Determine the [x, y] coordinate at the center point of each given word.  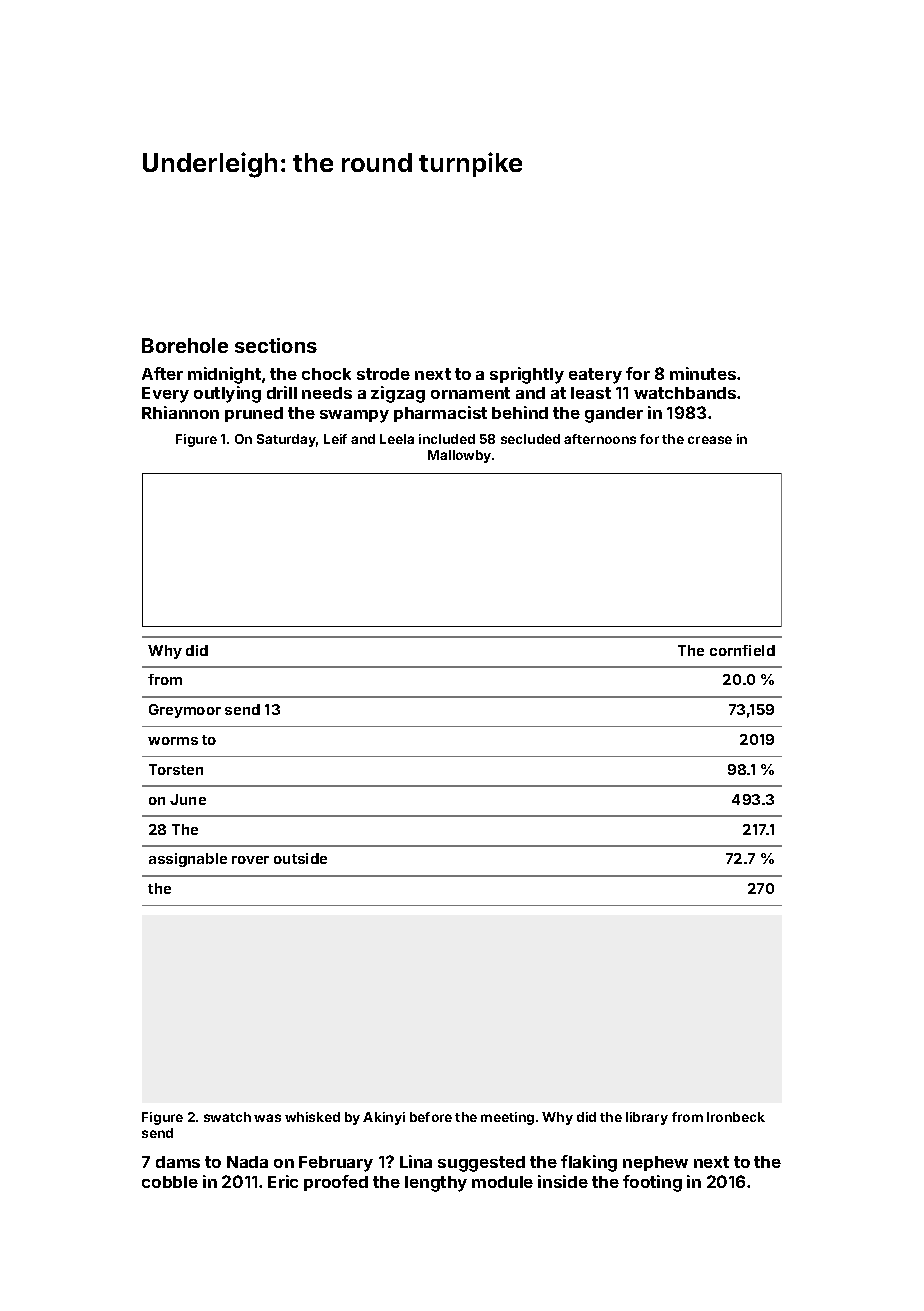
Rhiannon [180, 412]
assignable [188, 860]
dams [178, 1162]
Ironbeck [736, 1117]
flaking [589, 1163]
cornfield [742, 650]
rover [250, 860]
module [502, 1182]
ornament [470, 393]
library [647, 1118]
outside [300, 858]
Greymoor [185, 711]
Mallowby [459, 456]
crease [710, 440]
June [188, 799]
